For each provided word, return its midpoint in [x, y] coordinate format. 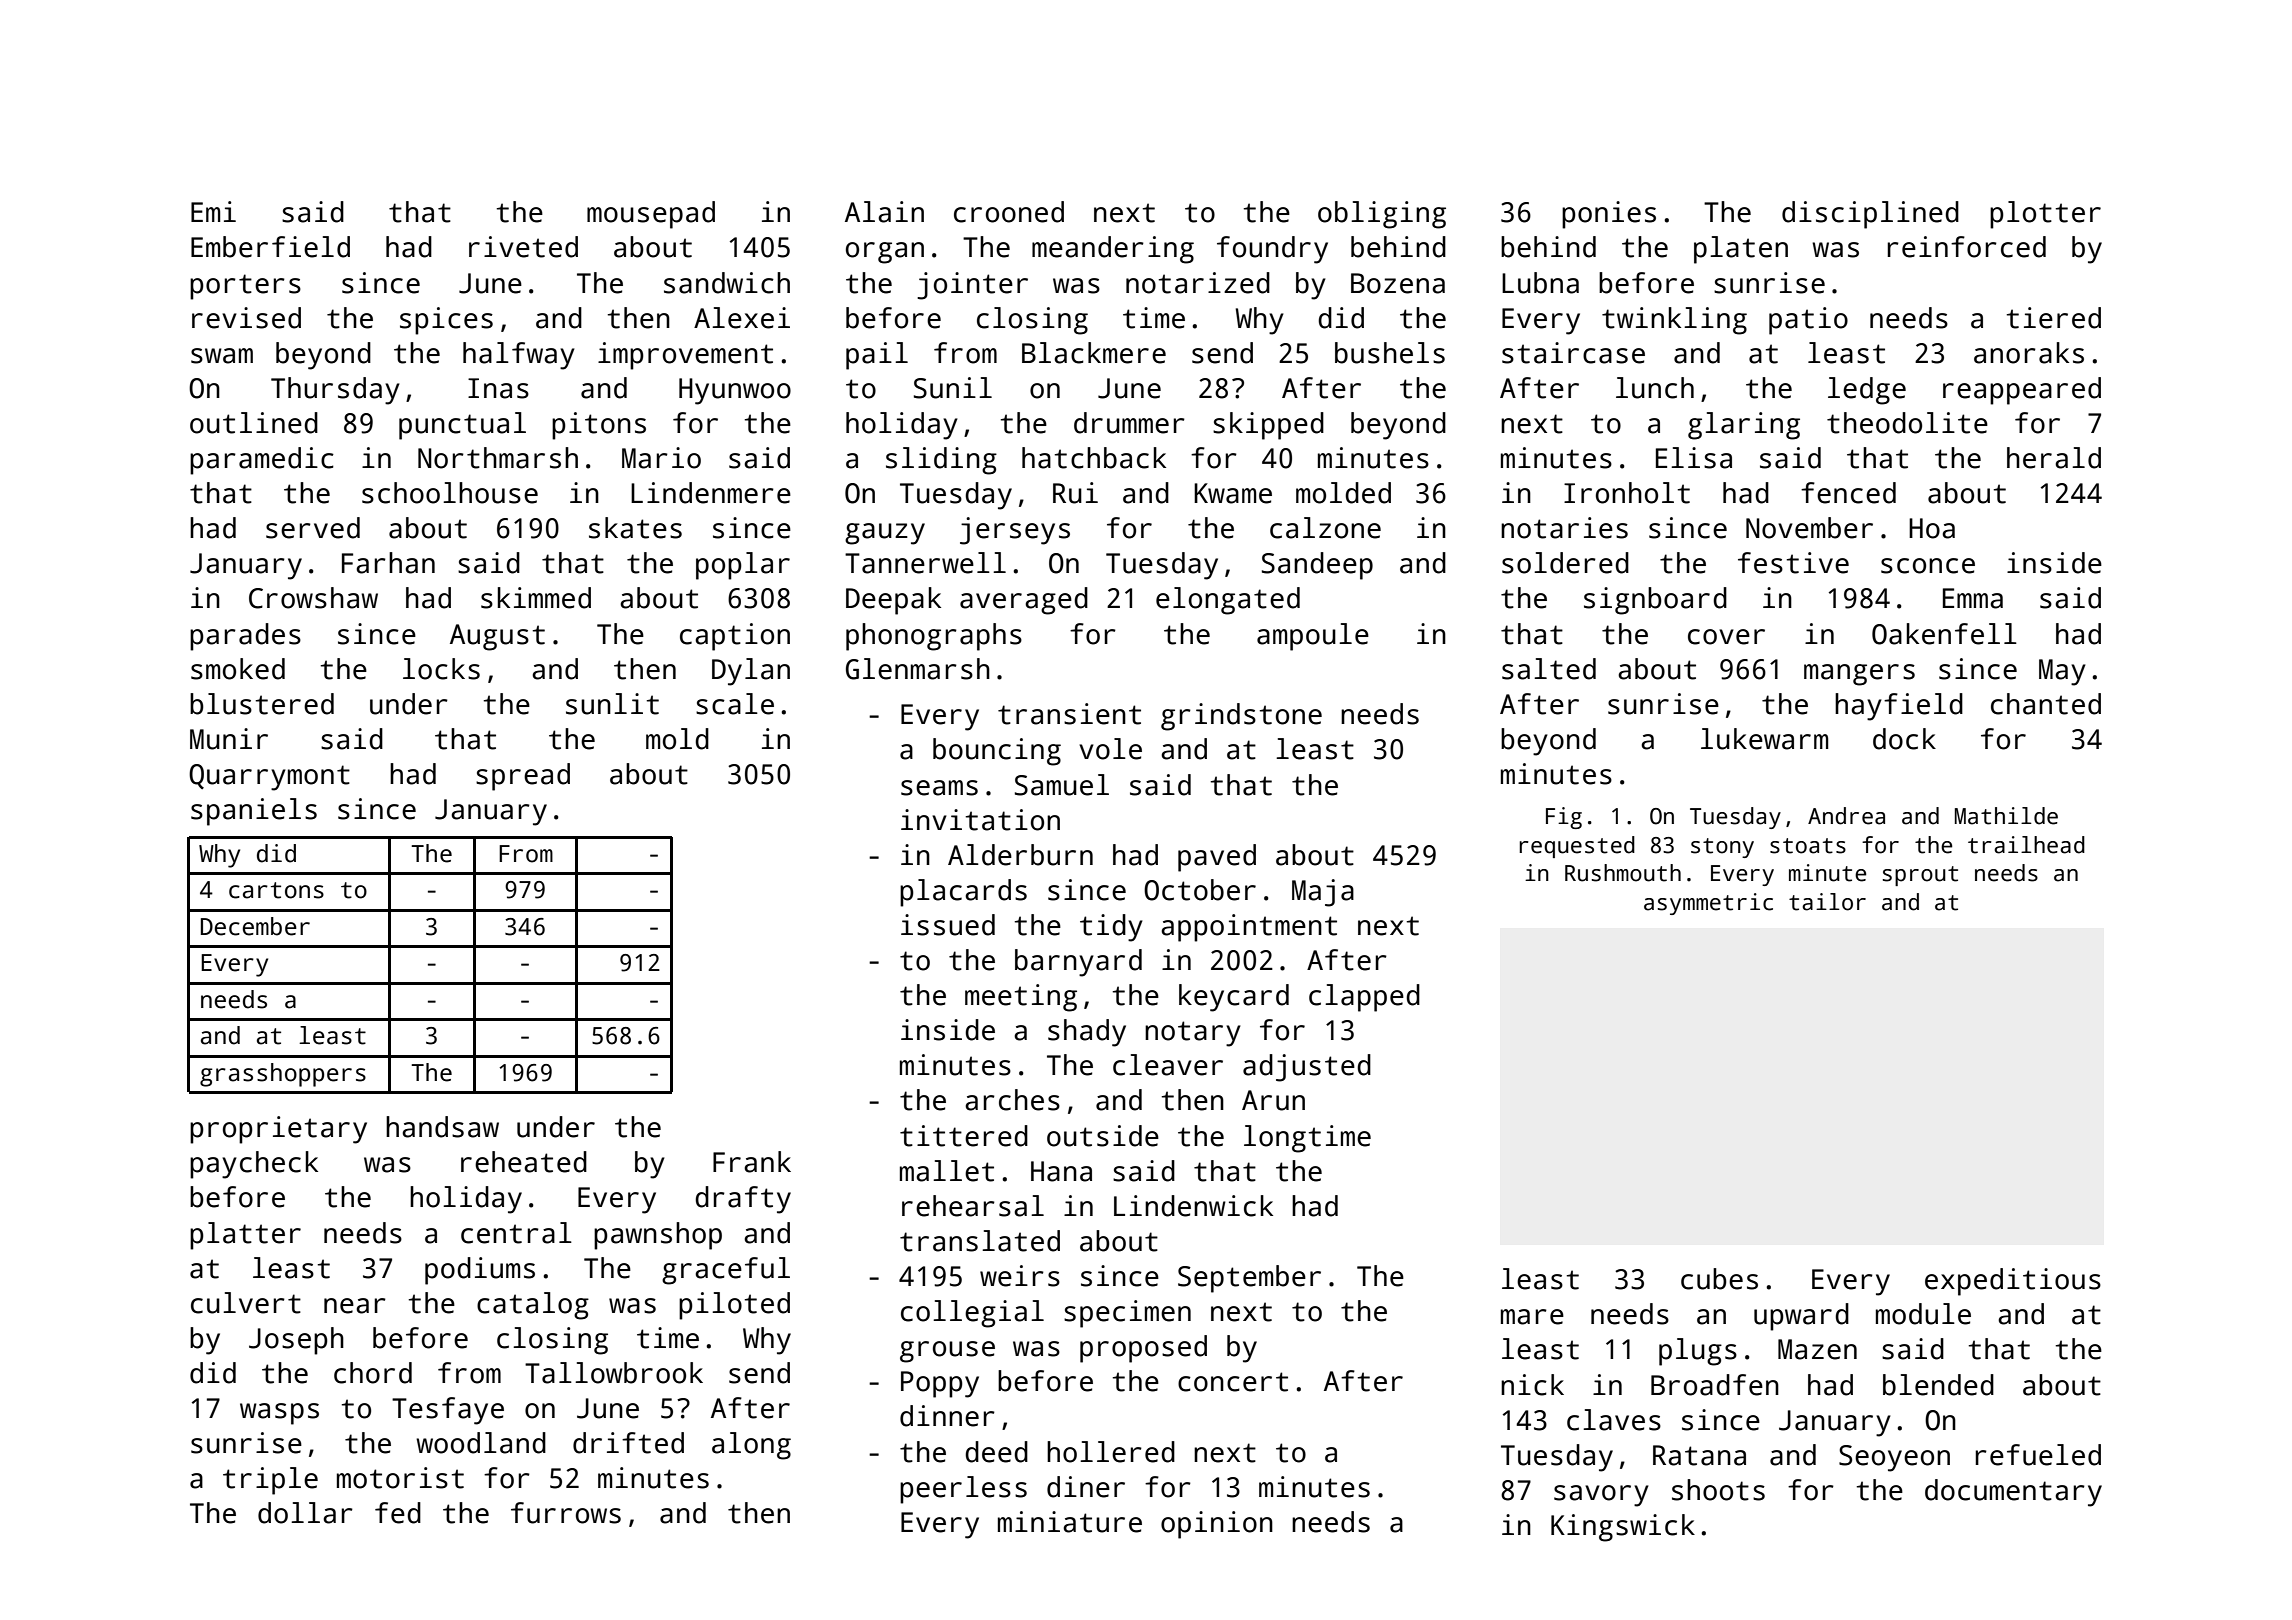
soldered [1565, 563]
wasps [279, 1414]
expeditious [2013, 1282]
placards [963, 893]
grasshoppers [283, 1075]
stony [1722, 848]
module [1923, 1314]
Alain [884, 212]
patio [1808, 321]
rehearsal [973, 1206]
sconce [1928, 566]
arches [1012, 1100]
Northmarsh [498, 458]
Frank [752, 1162]
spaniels [254, 812]
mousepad [651, 215]
